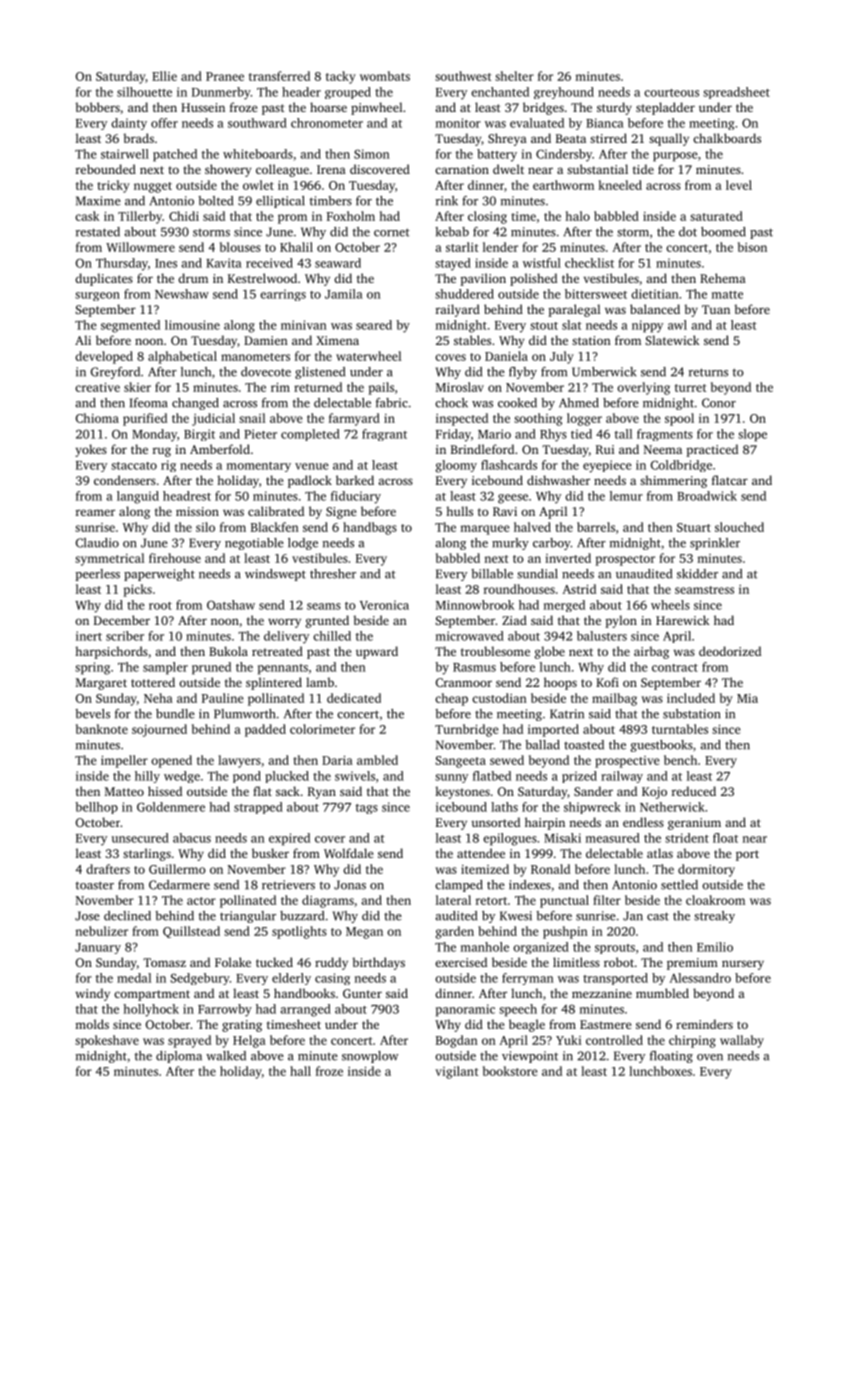  I want to click on windy, so click(93, 994).
